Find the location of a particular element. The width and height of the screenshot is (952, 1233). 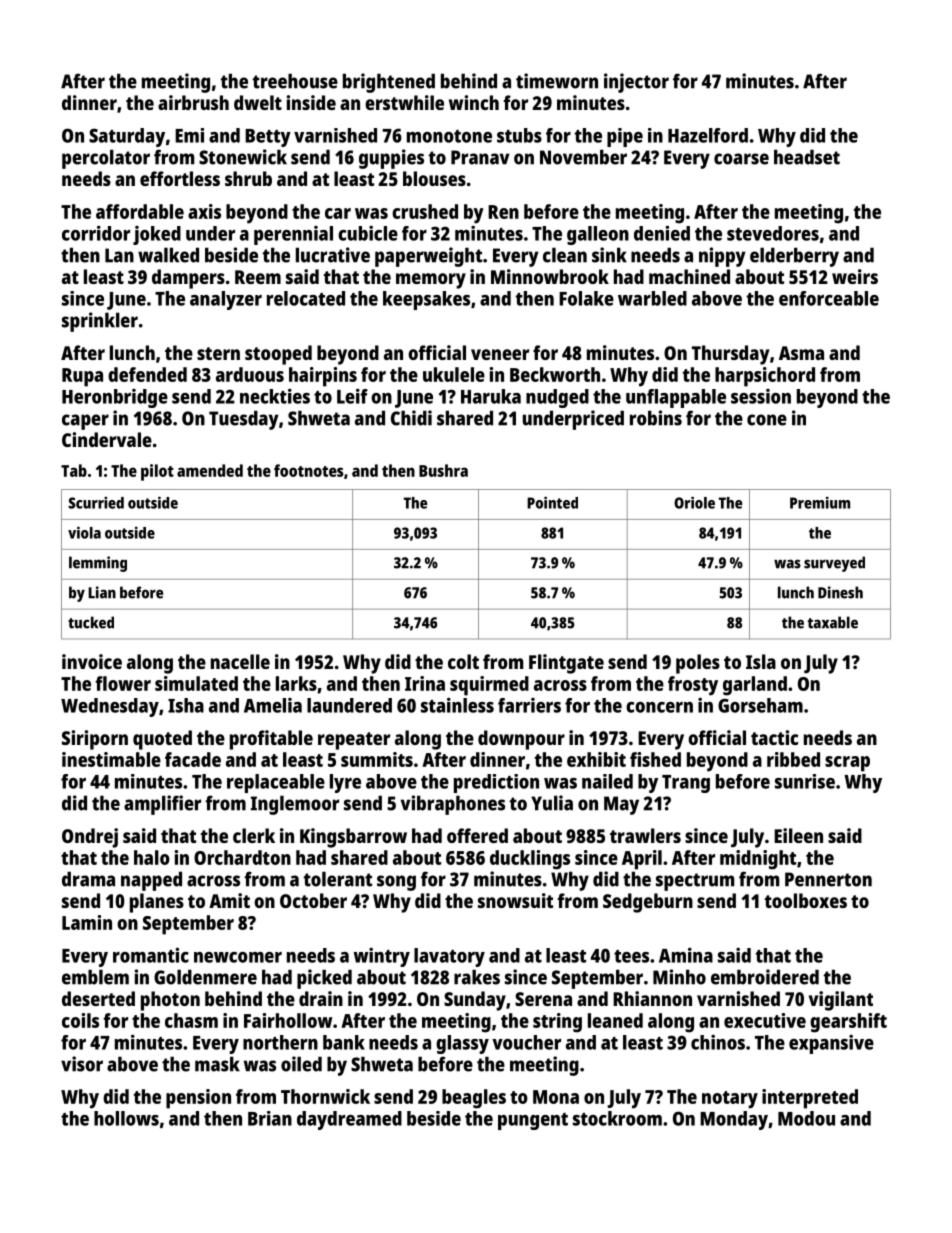

Tuesday is located at coordinates (244, 420).
